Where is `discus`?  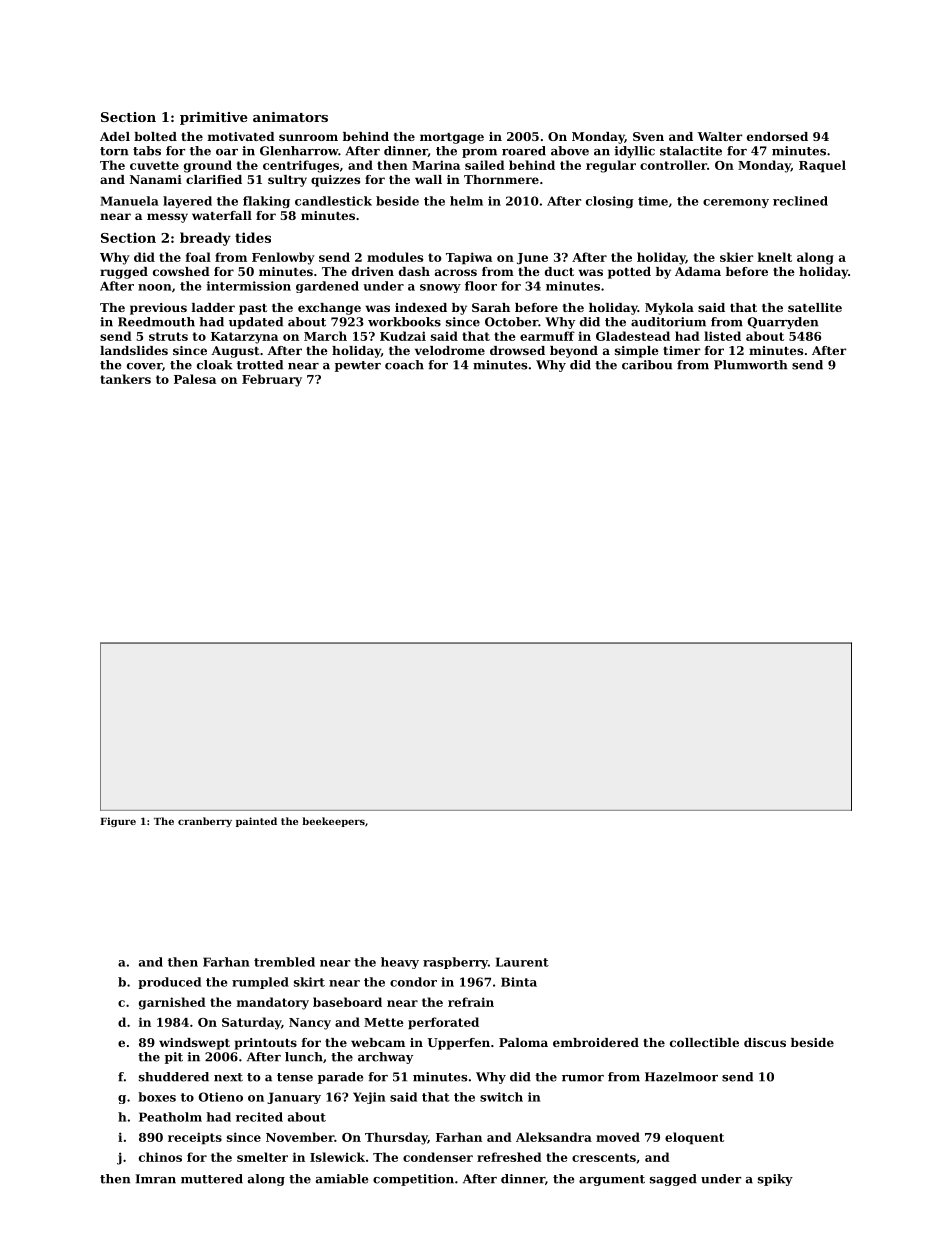
discus is located at coordinates (765, 1042).
